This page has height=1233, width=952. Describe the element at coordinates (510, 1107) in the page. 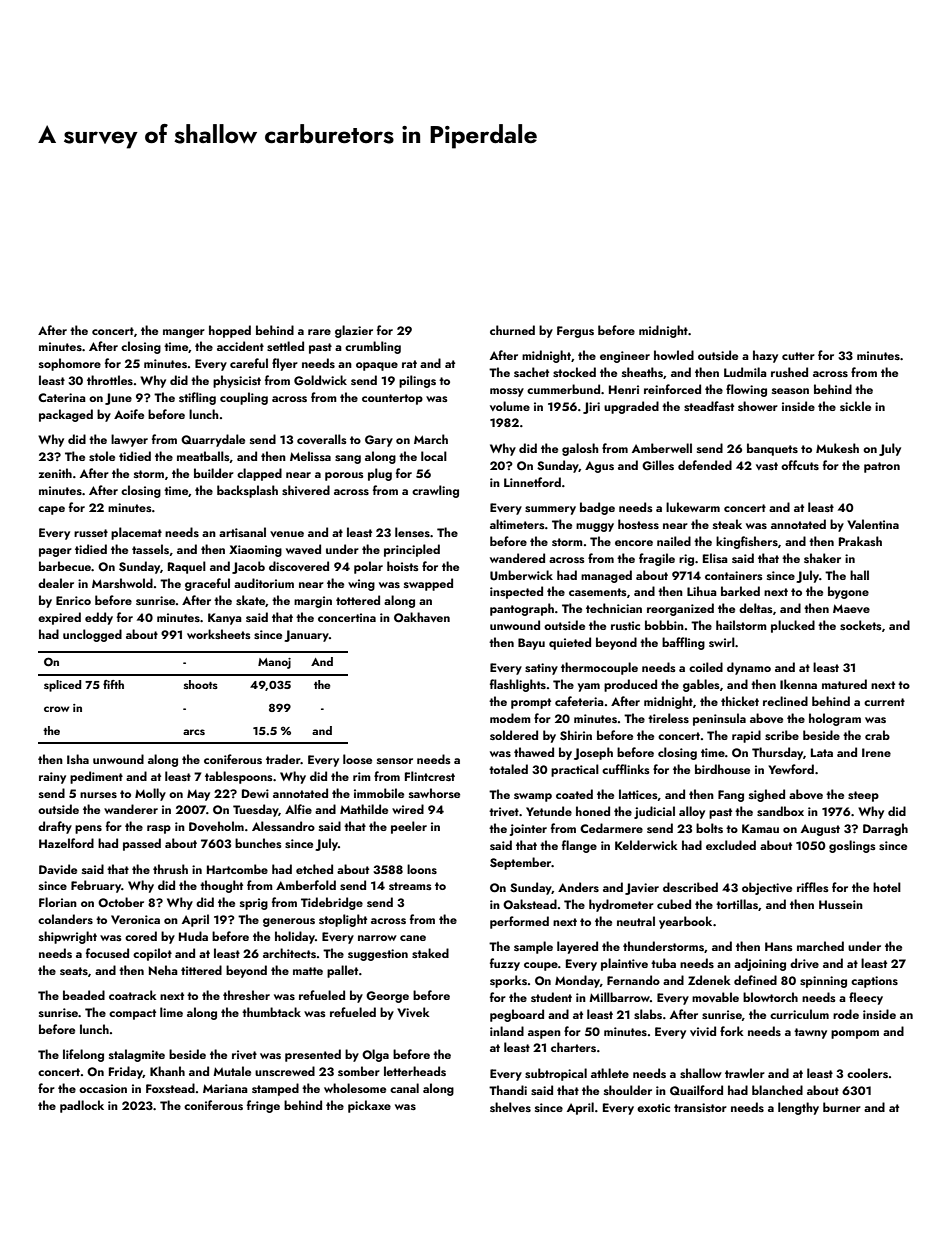

I see `shelves` at that location.
